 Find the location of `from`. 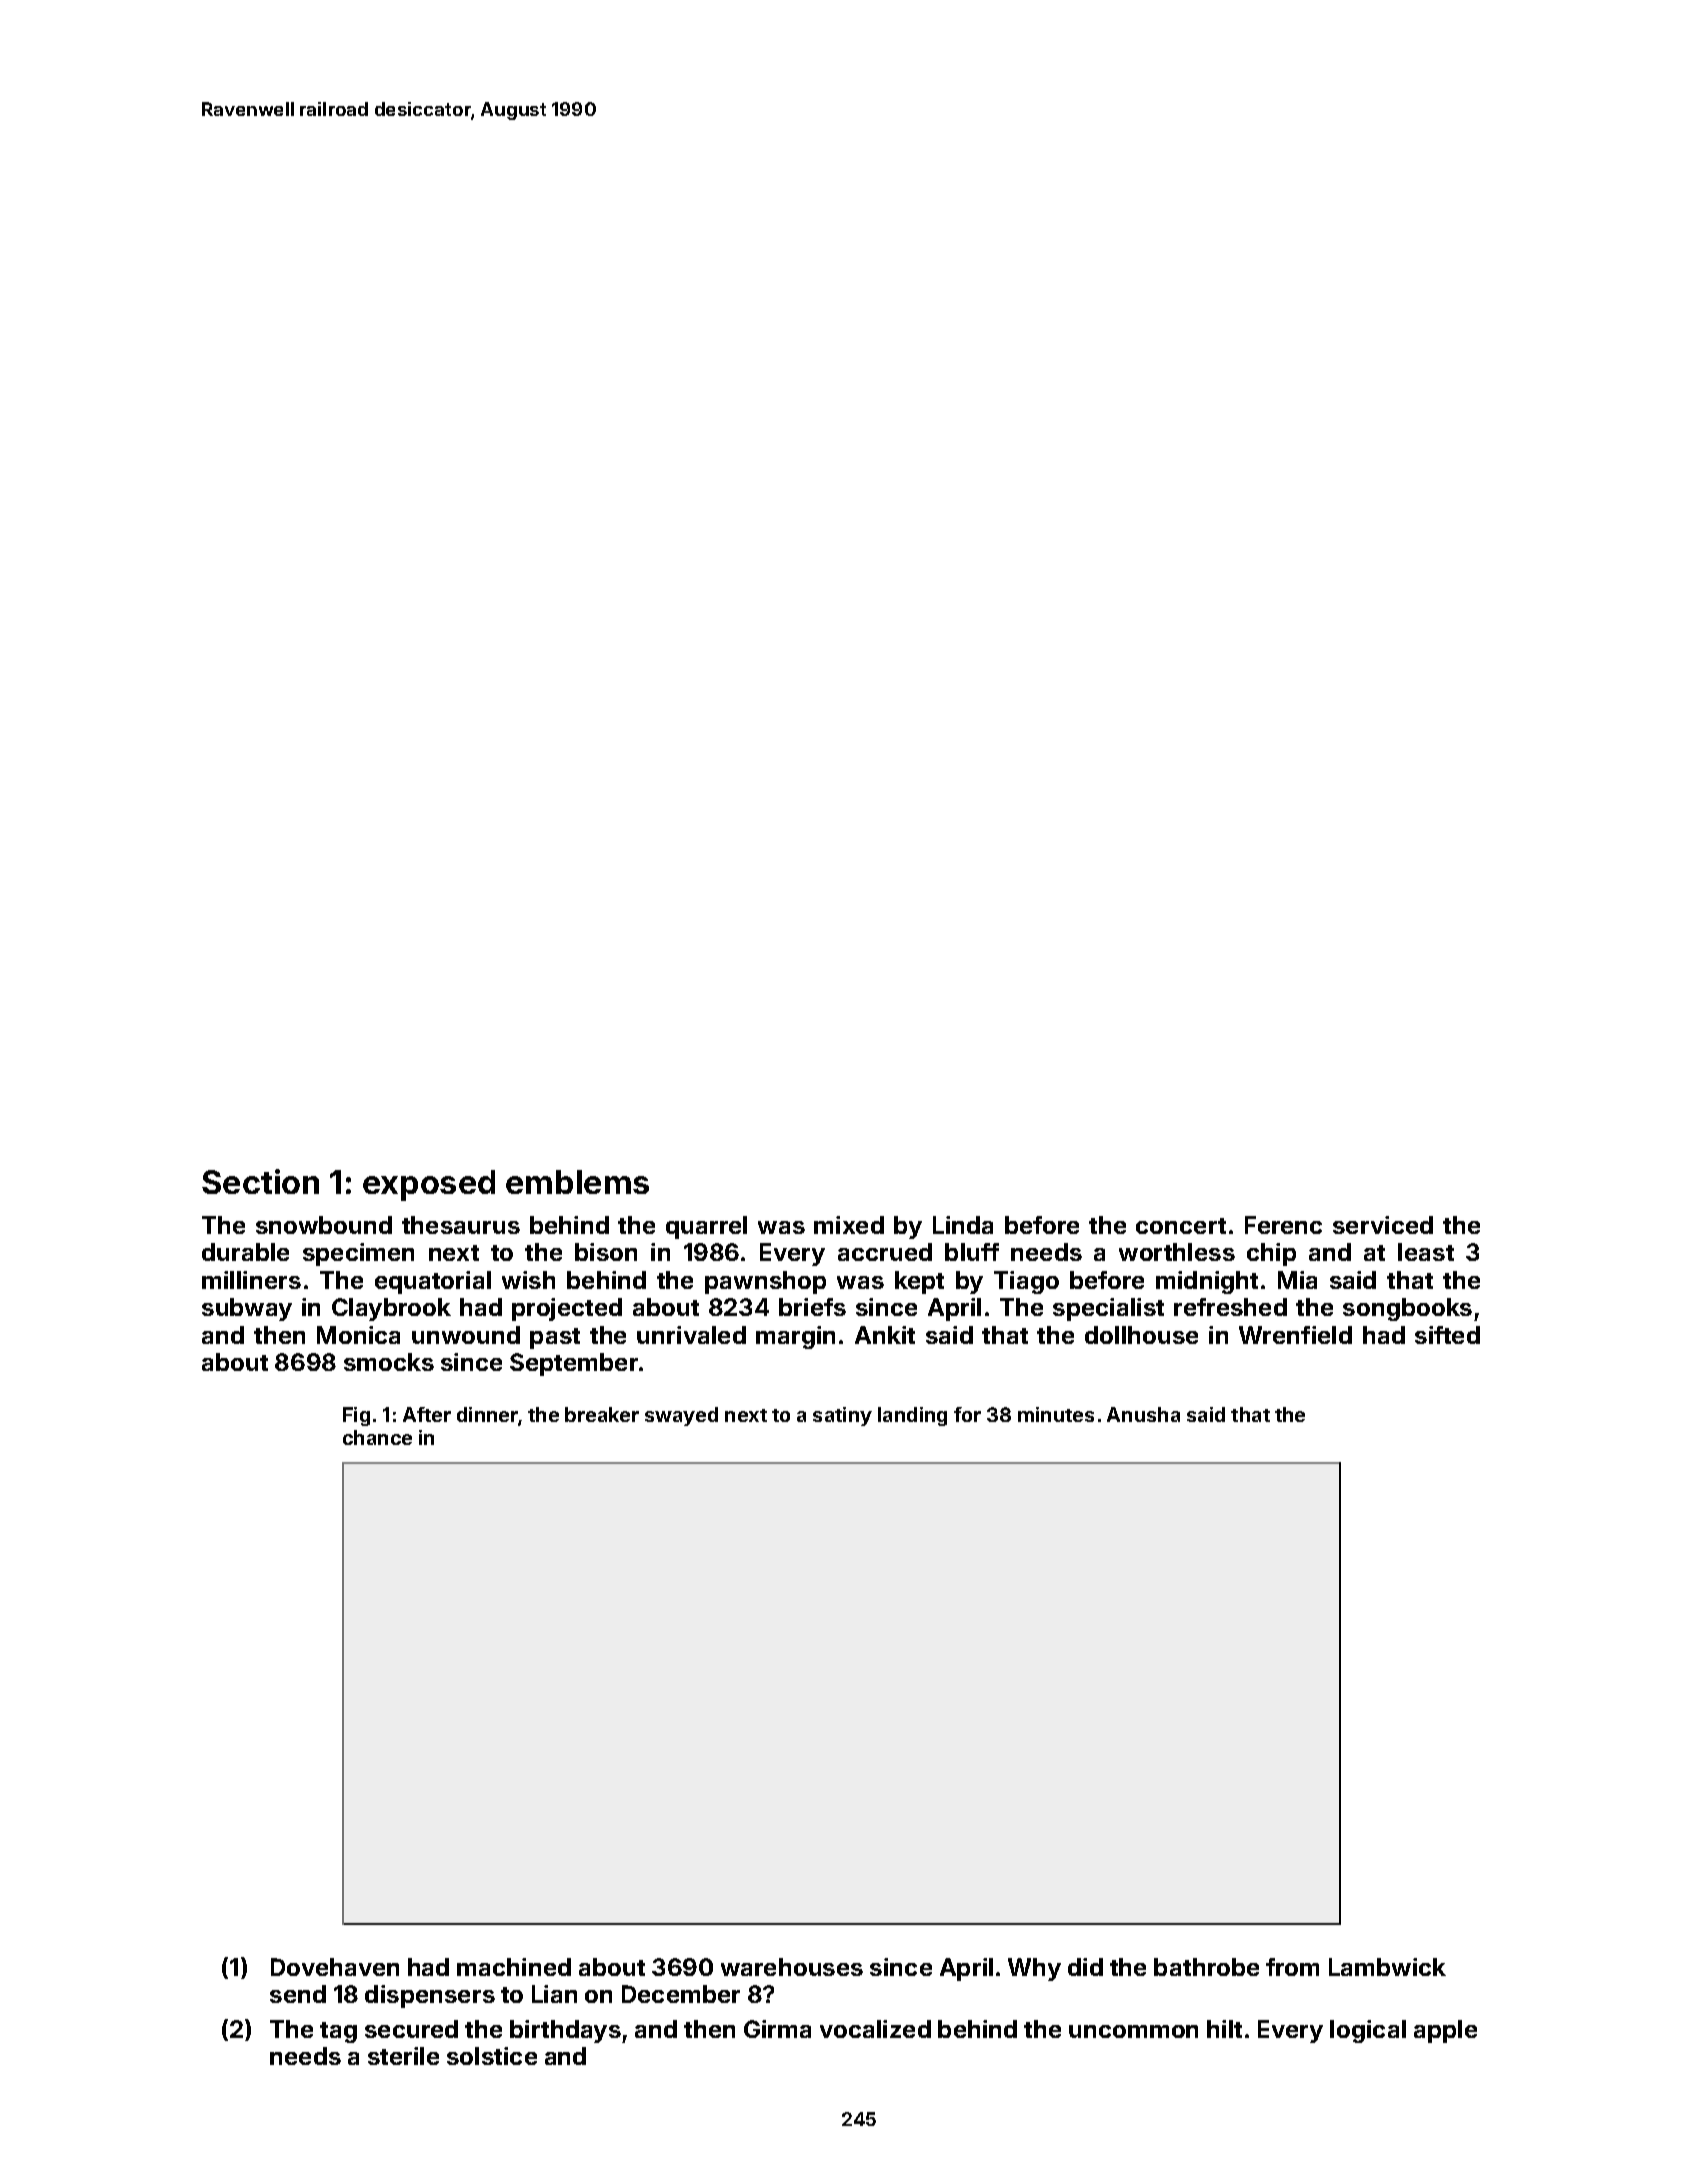

from is located at coordinates (1292, 1967).
